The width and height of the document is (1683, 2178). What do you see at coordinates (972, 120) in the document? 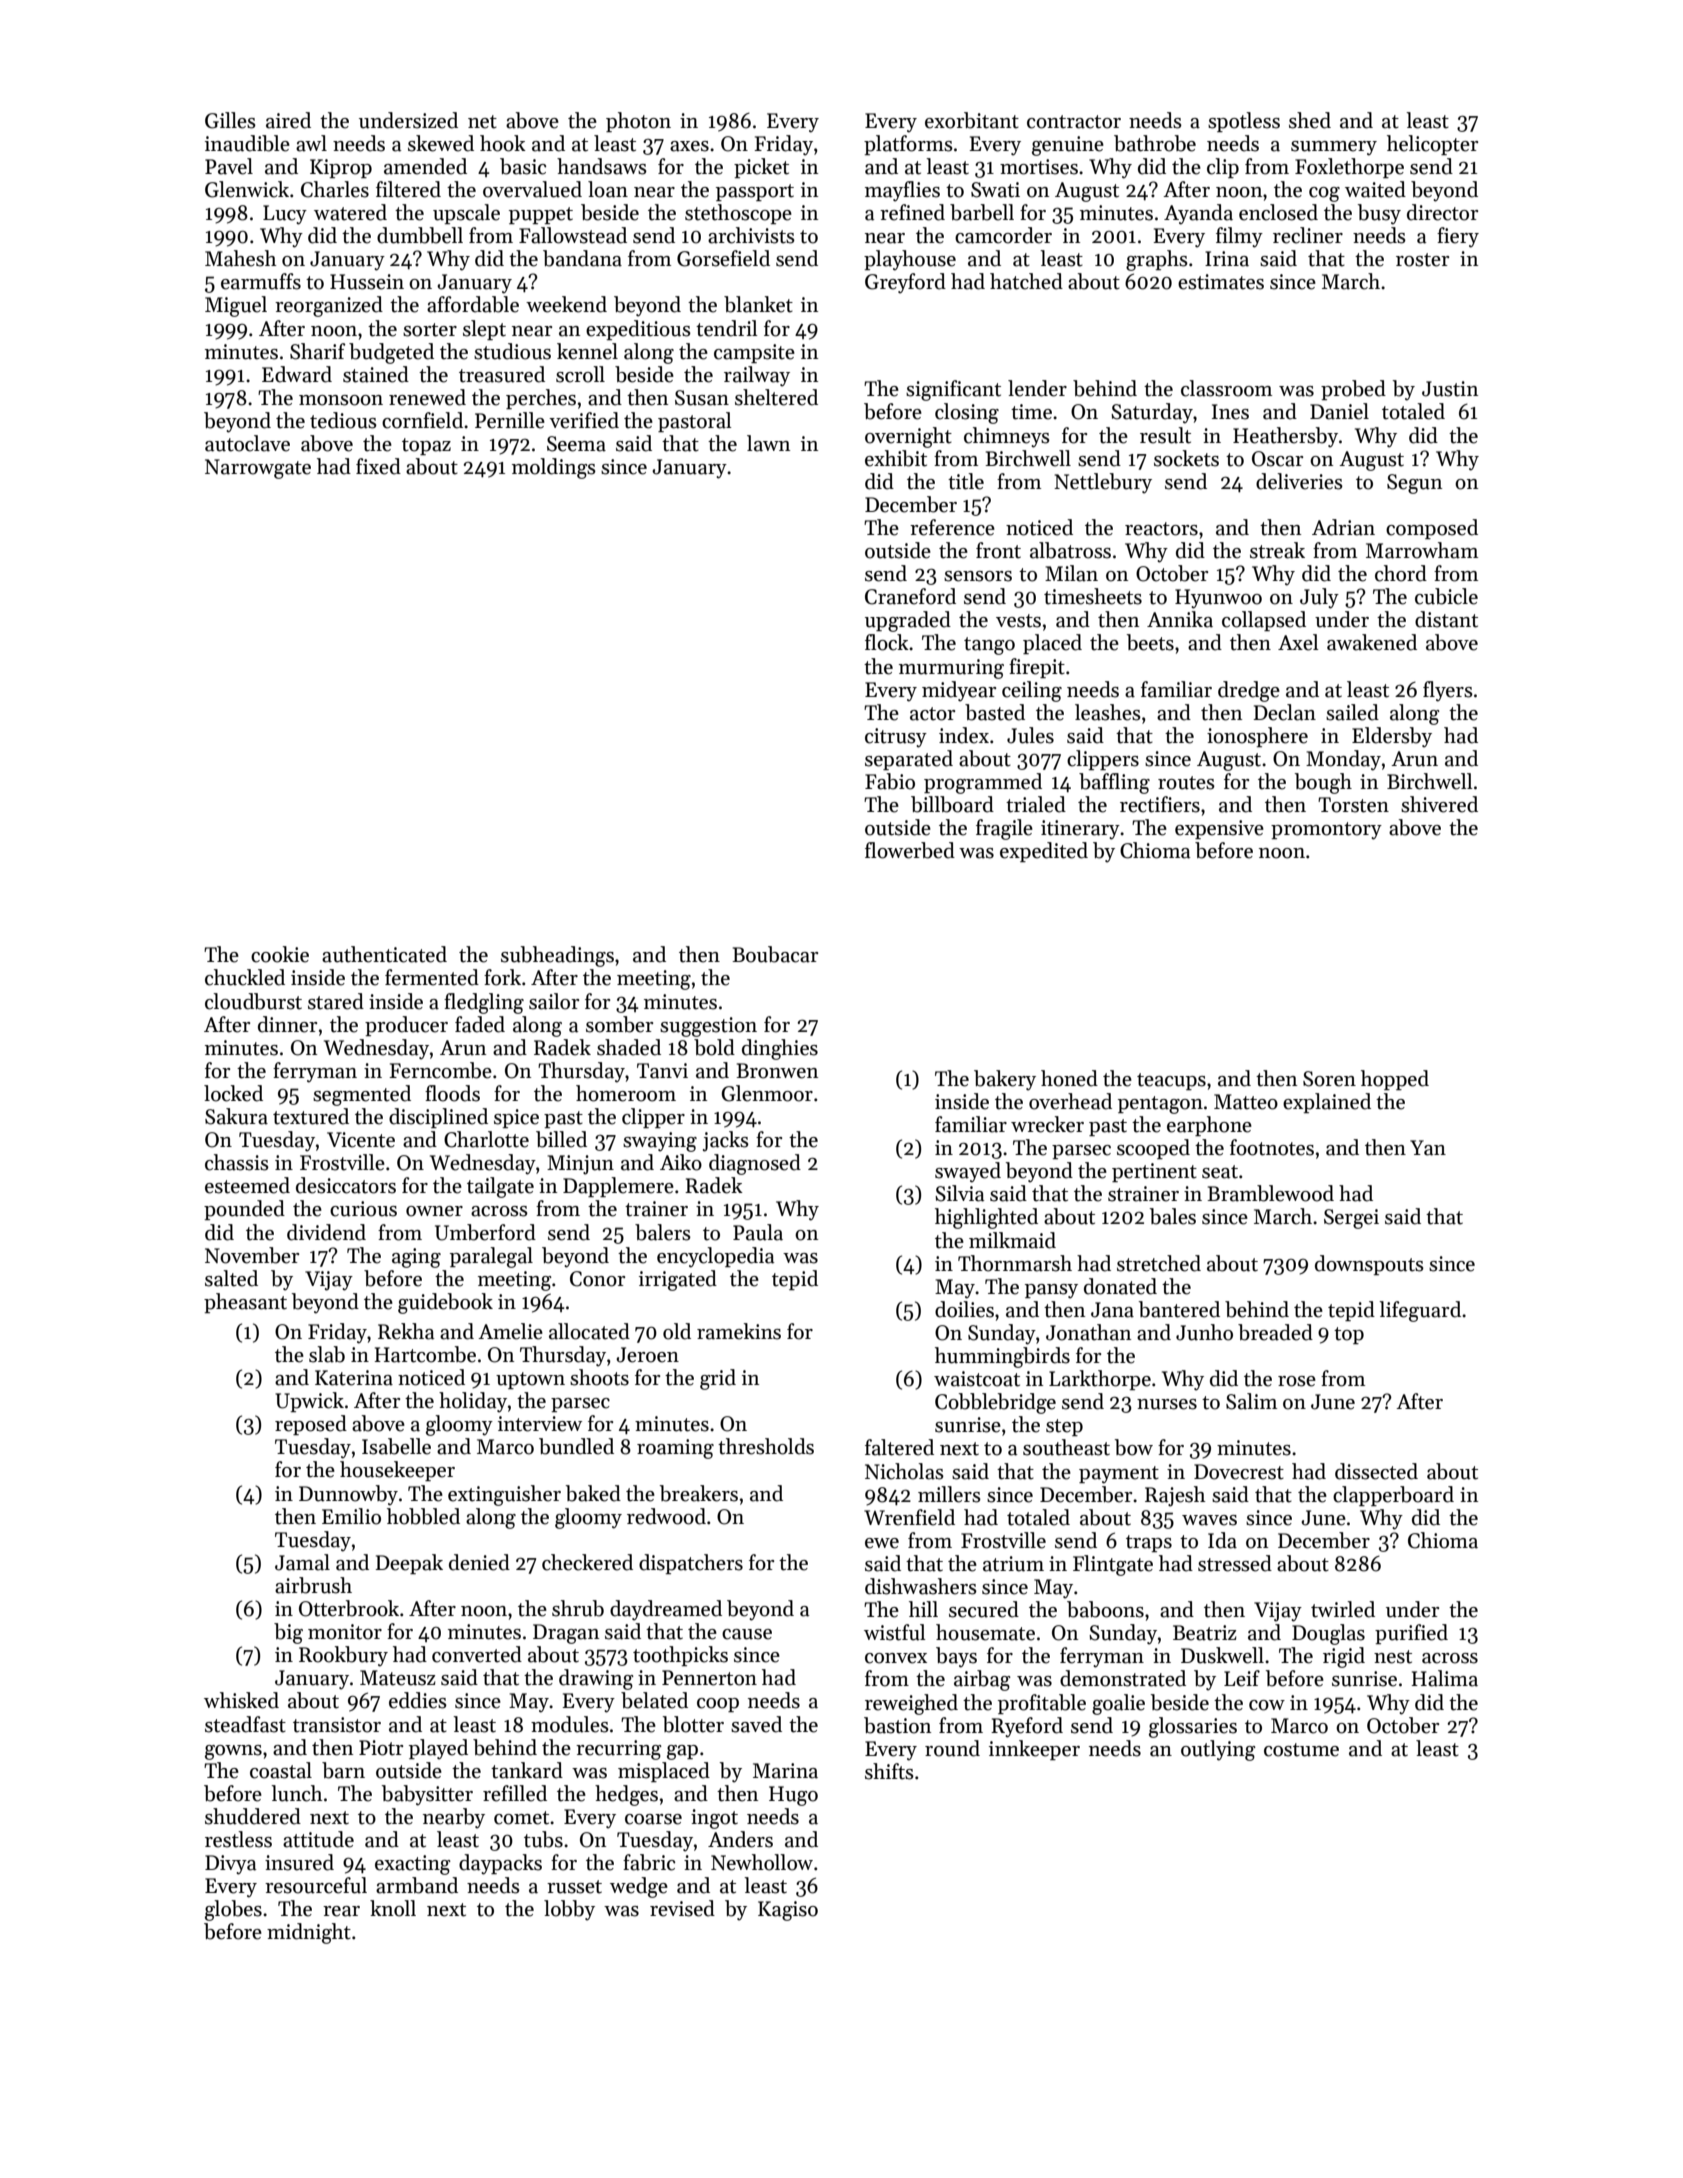
I see `exorbitant` at bounding box center [972, 120].
